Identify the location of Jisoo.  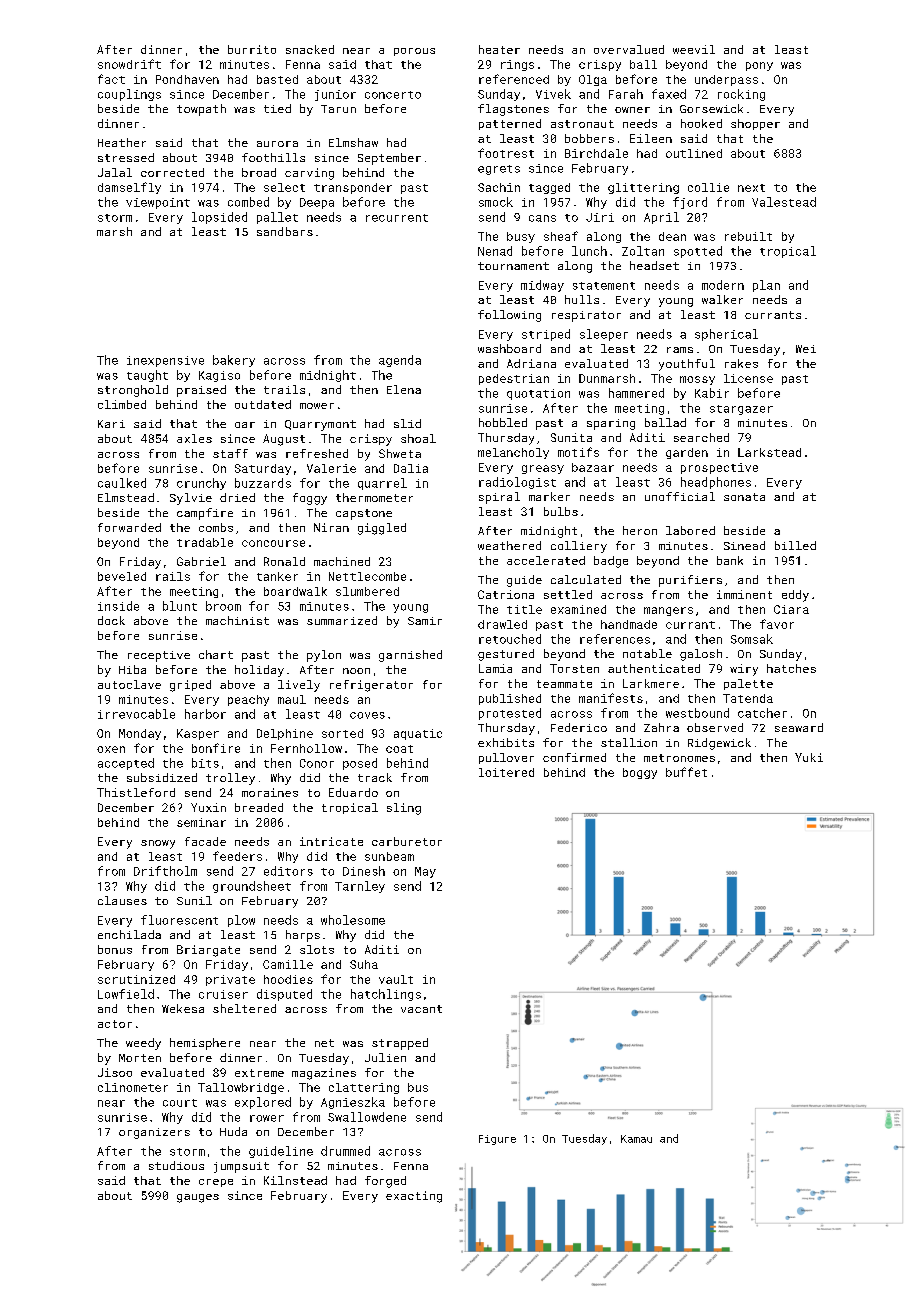
(115, 1072).
